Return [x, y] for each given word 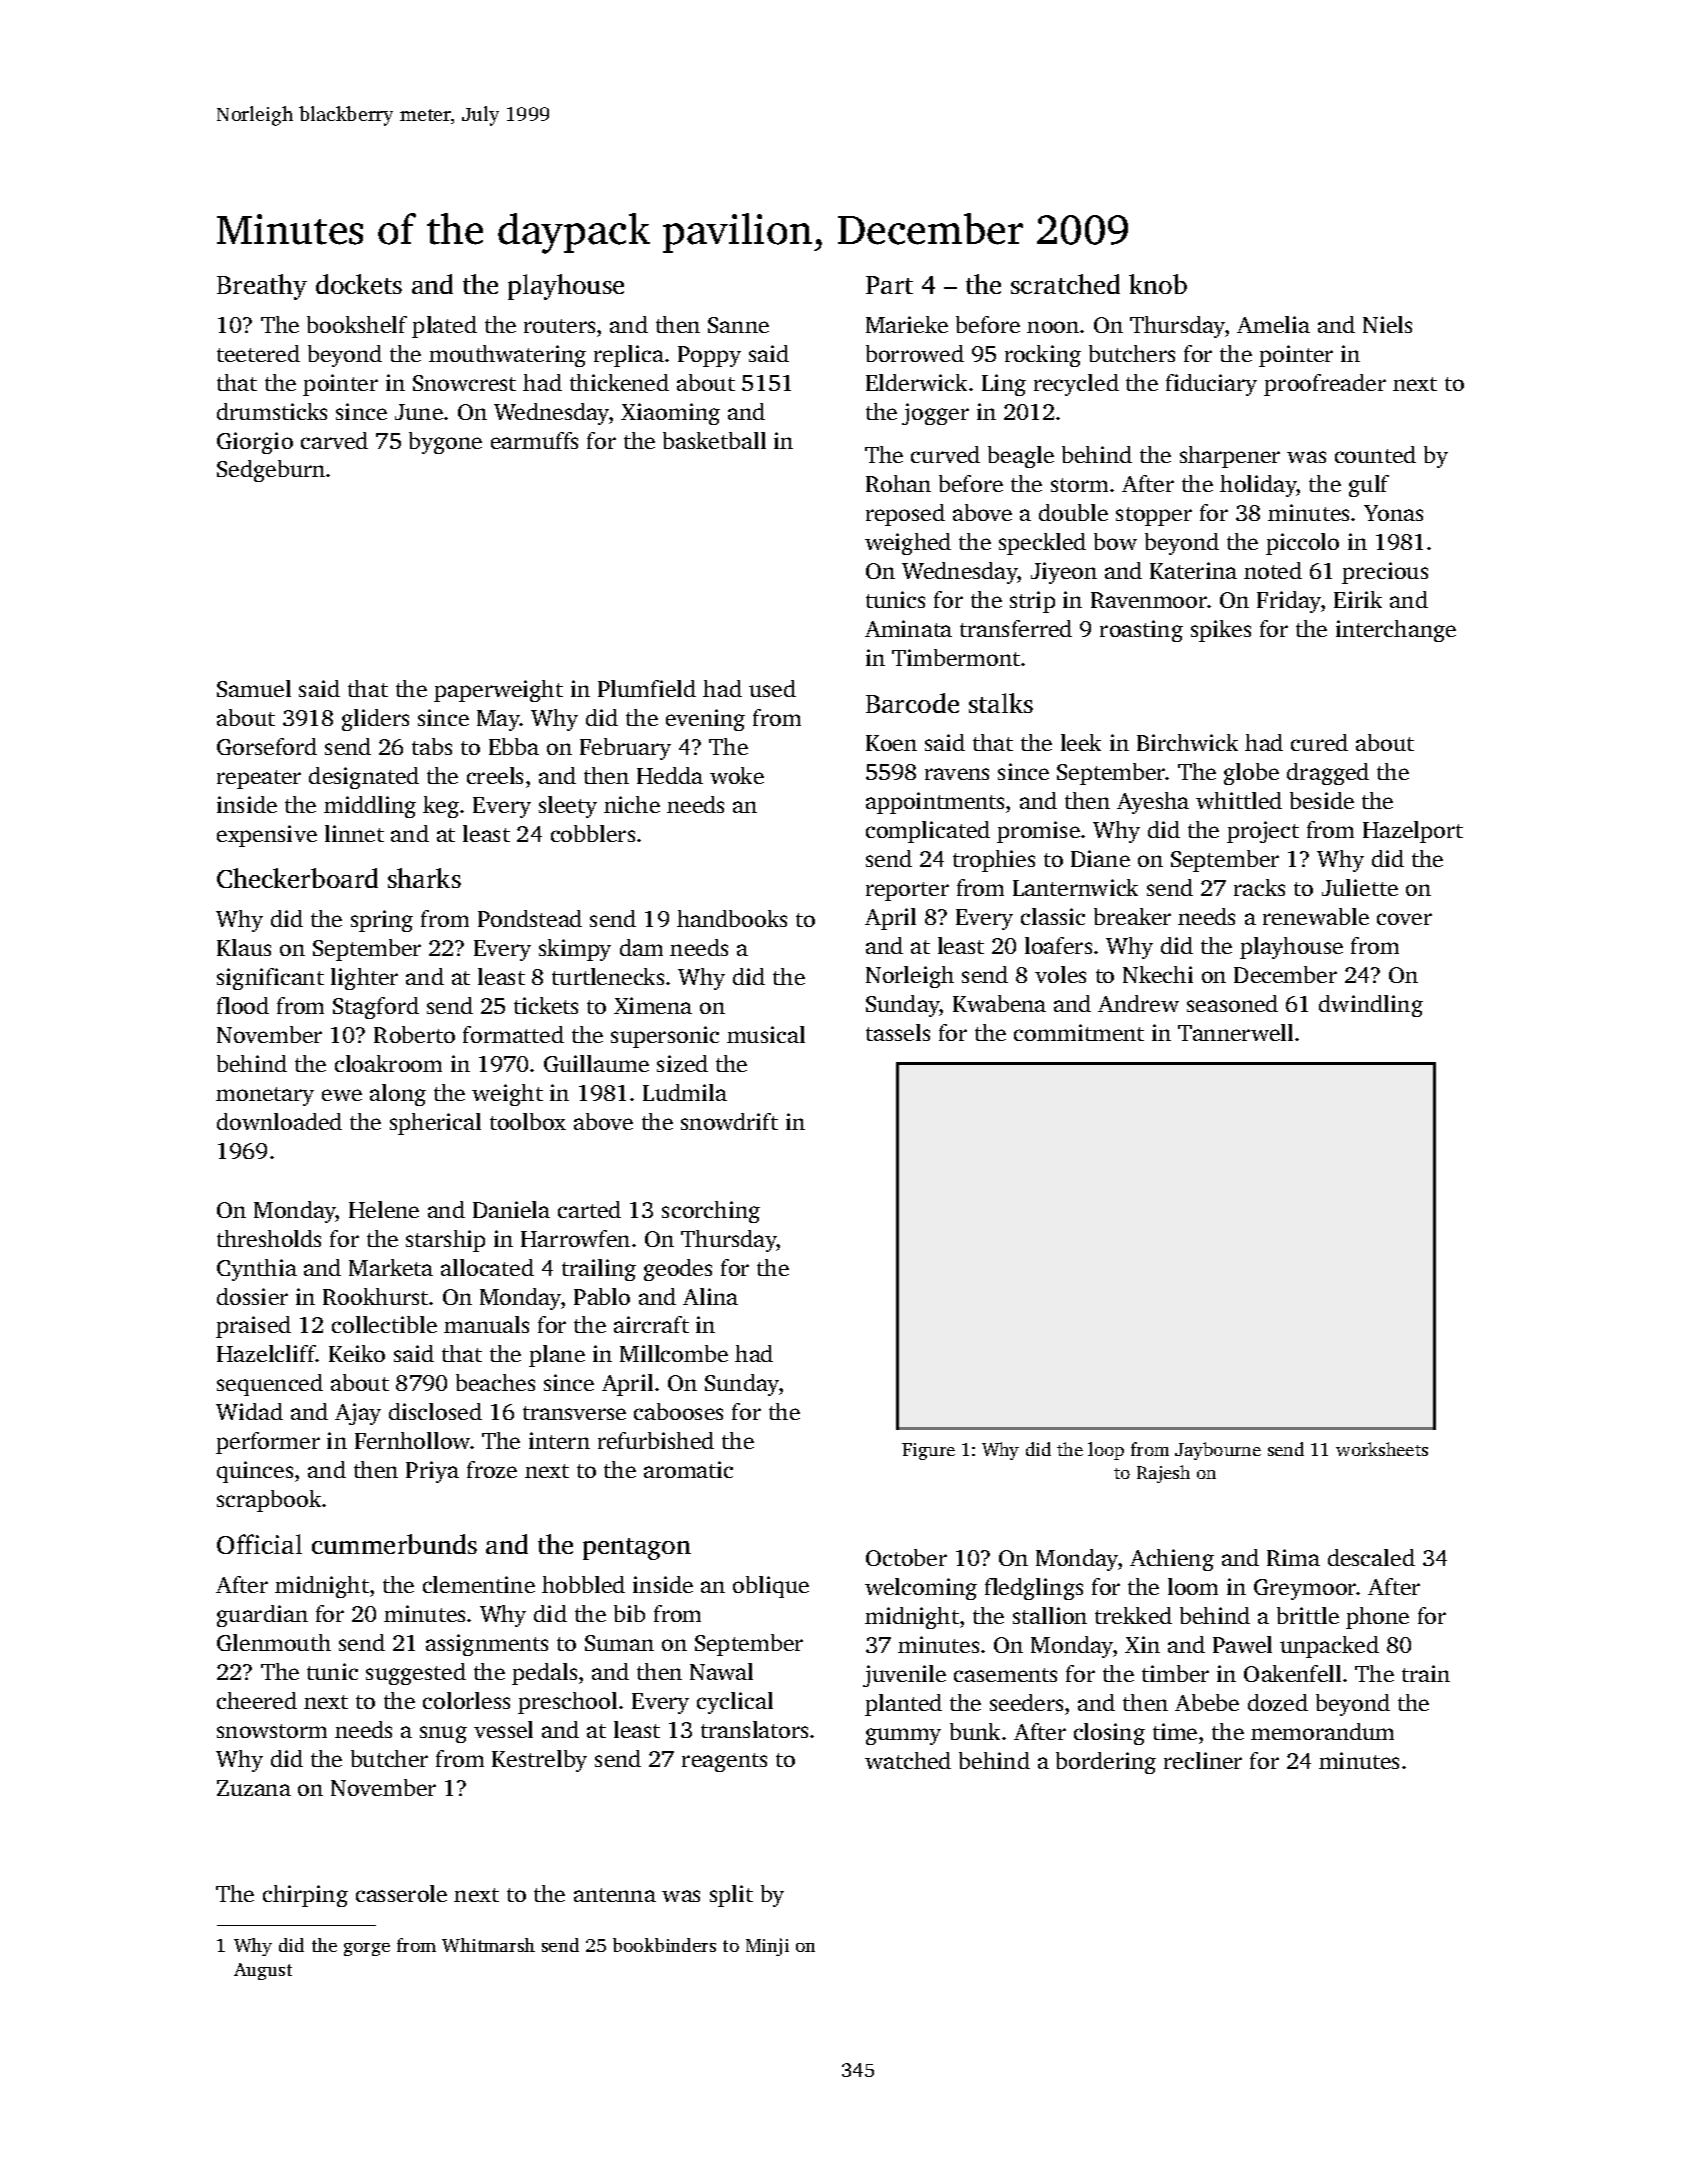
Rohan [898, 483]
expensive [267, 836]
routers [559, 326]
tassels [898, 1032]
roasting [1141, 631]
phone [1377, 1618]
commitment [1079, 1032]
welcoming [921, 1589]
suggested [416, 1674]
